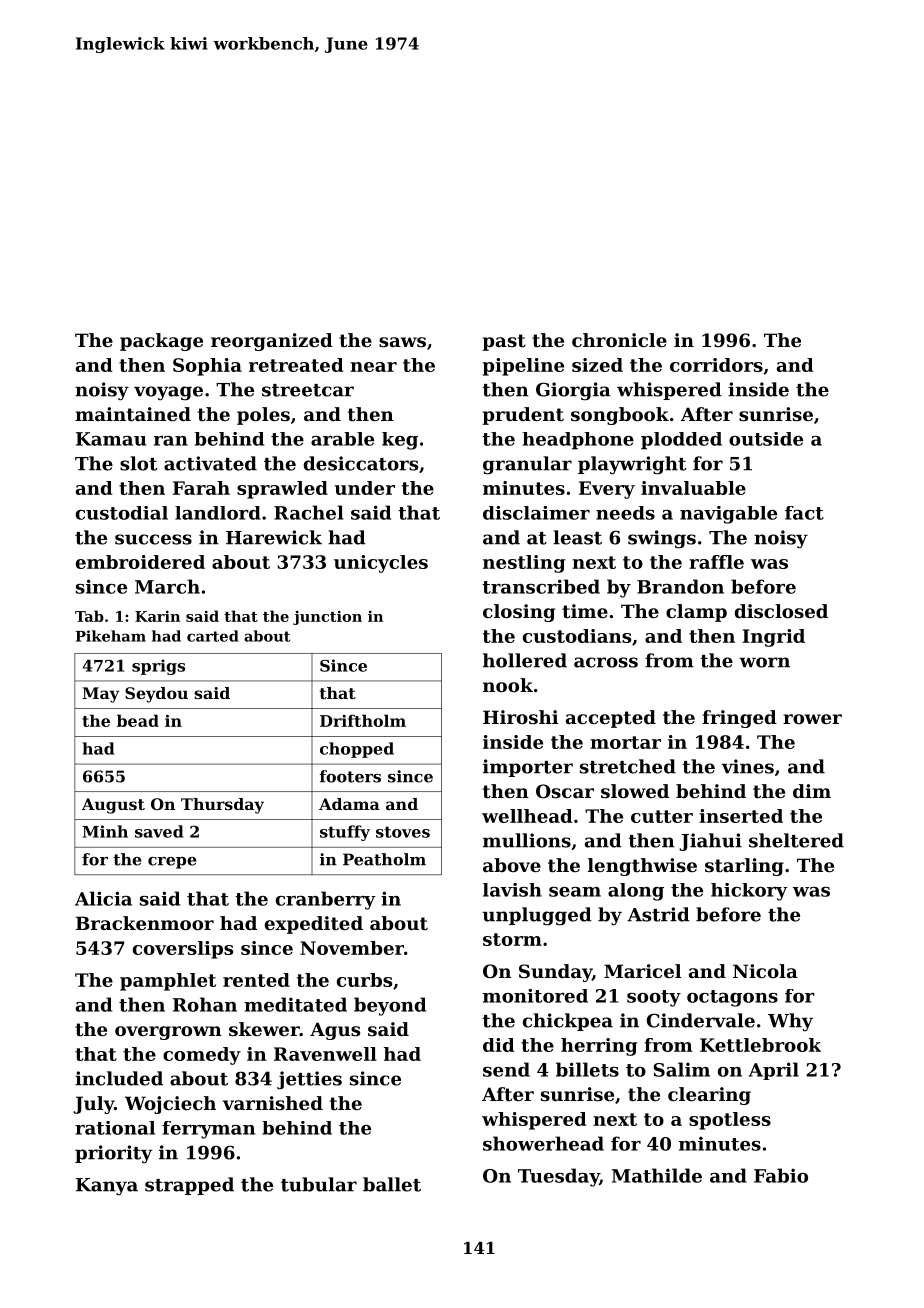 This screenshot has height=1308, width=924. What do you see at coordinates (504, 342) in the screenshot?
I see `past` at bounding box center [504, 342].
